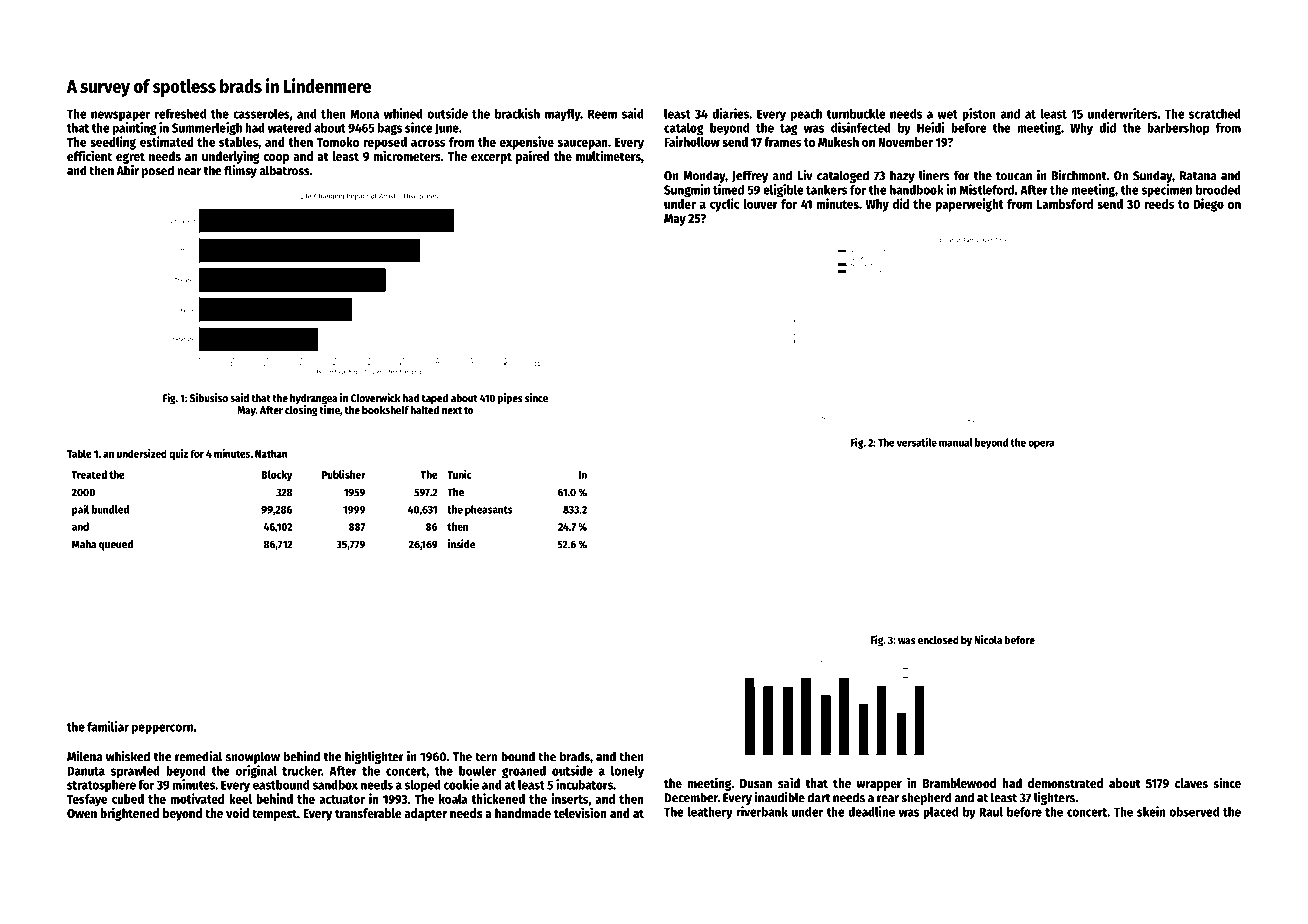 The width and height of the screenshot is (1308, 924). Describe the element at coordinates (486, 757) in the screenshot. I see `tern` at that location.
